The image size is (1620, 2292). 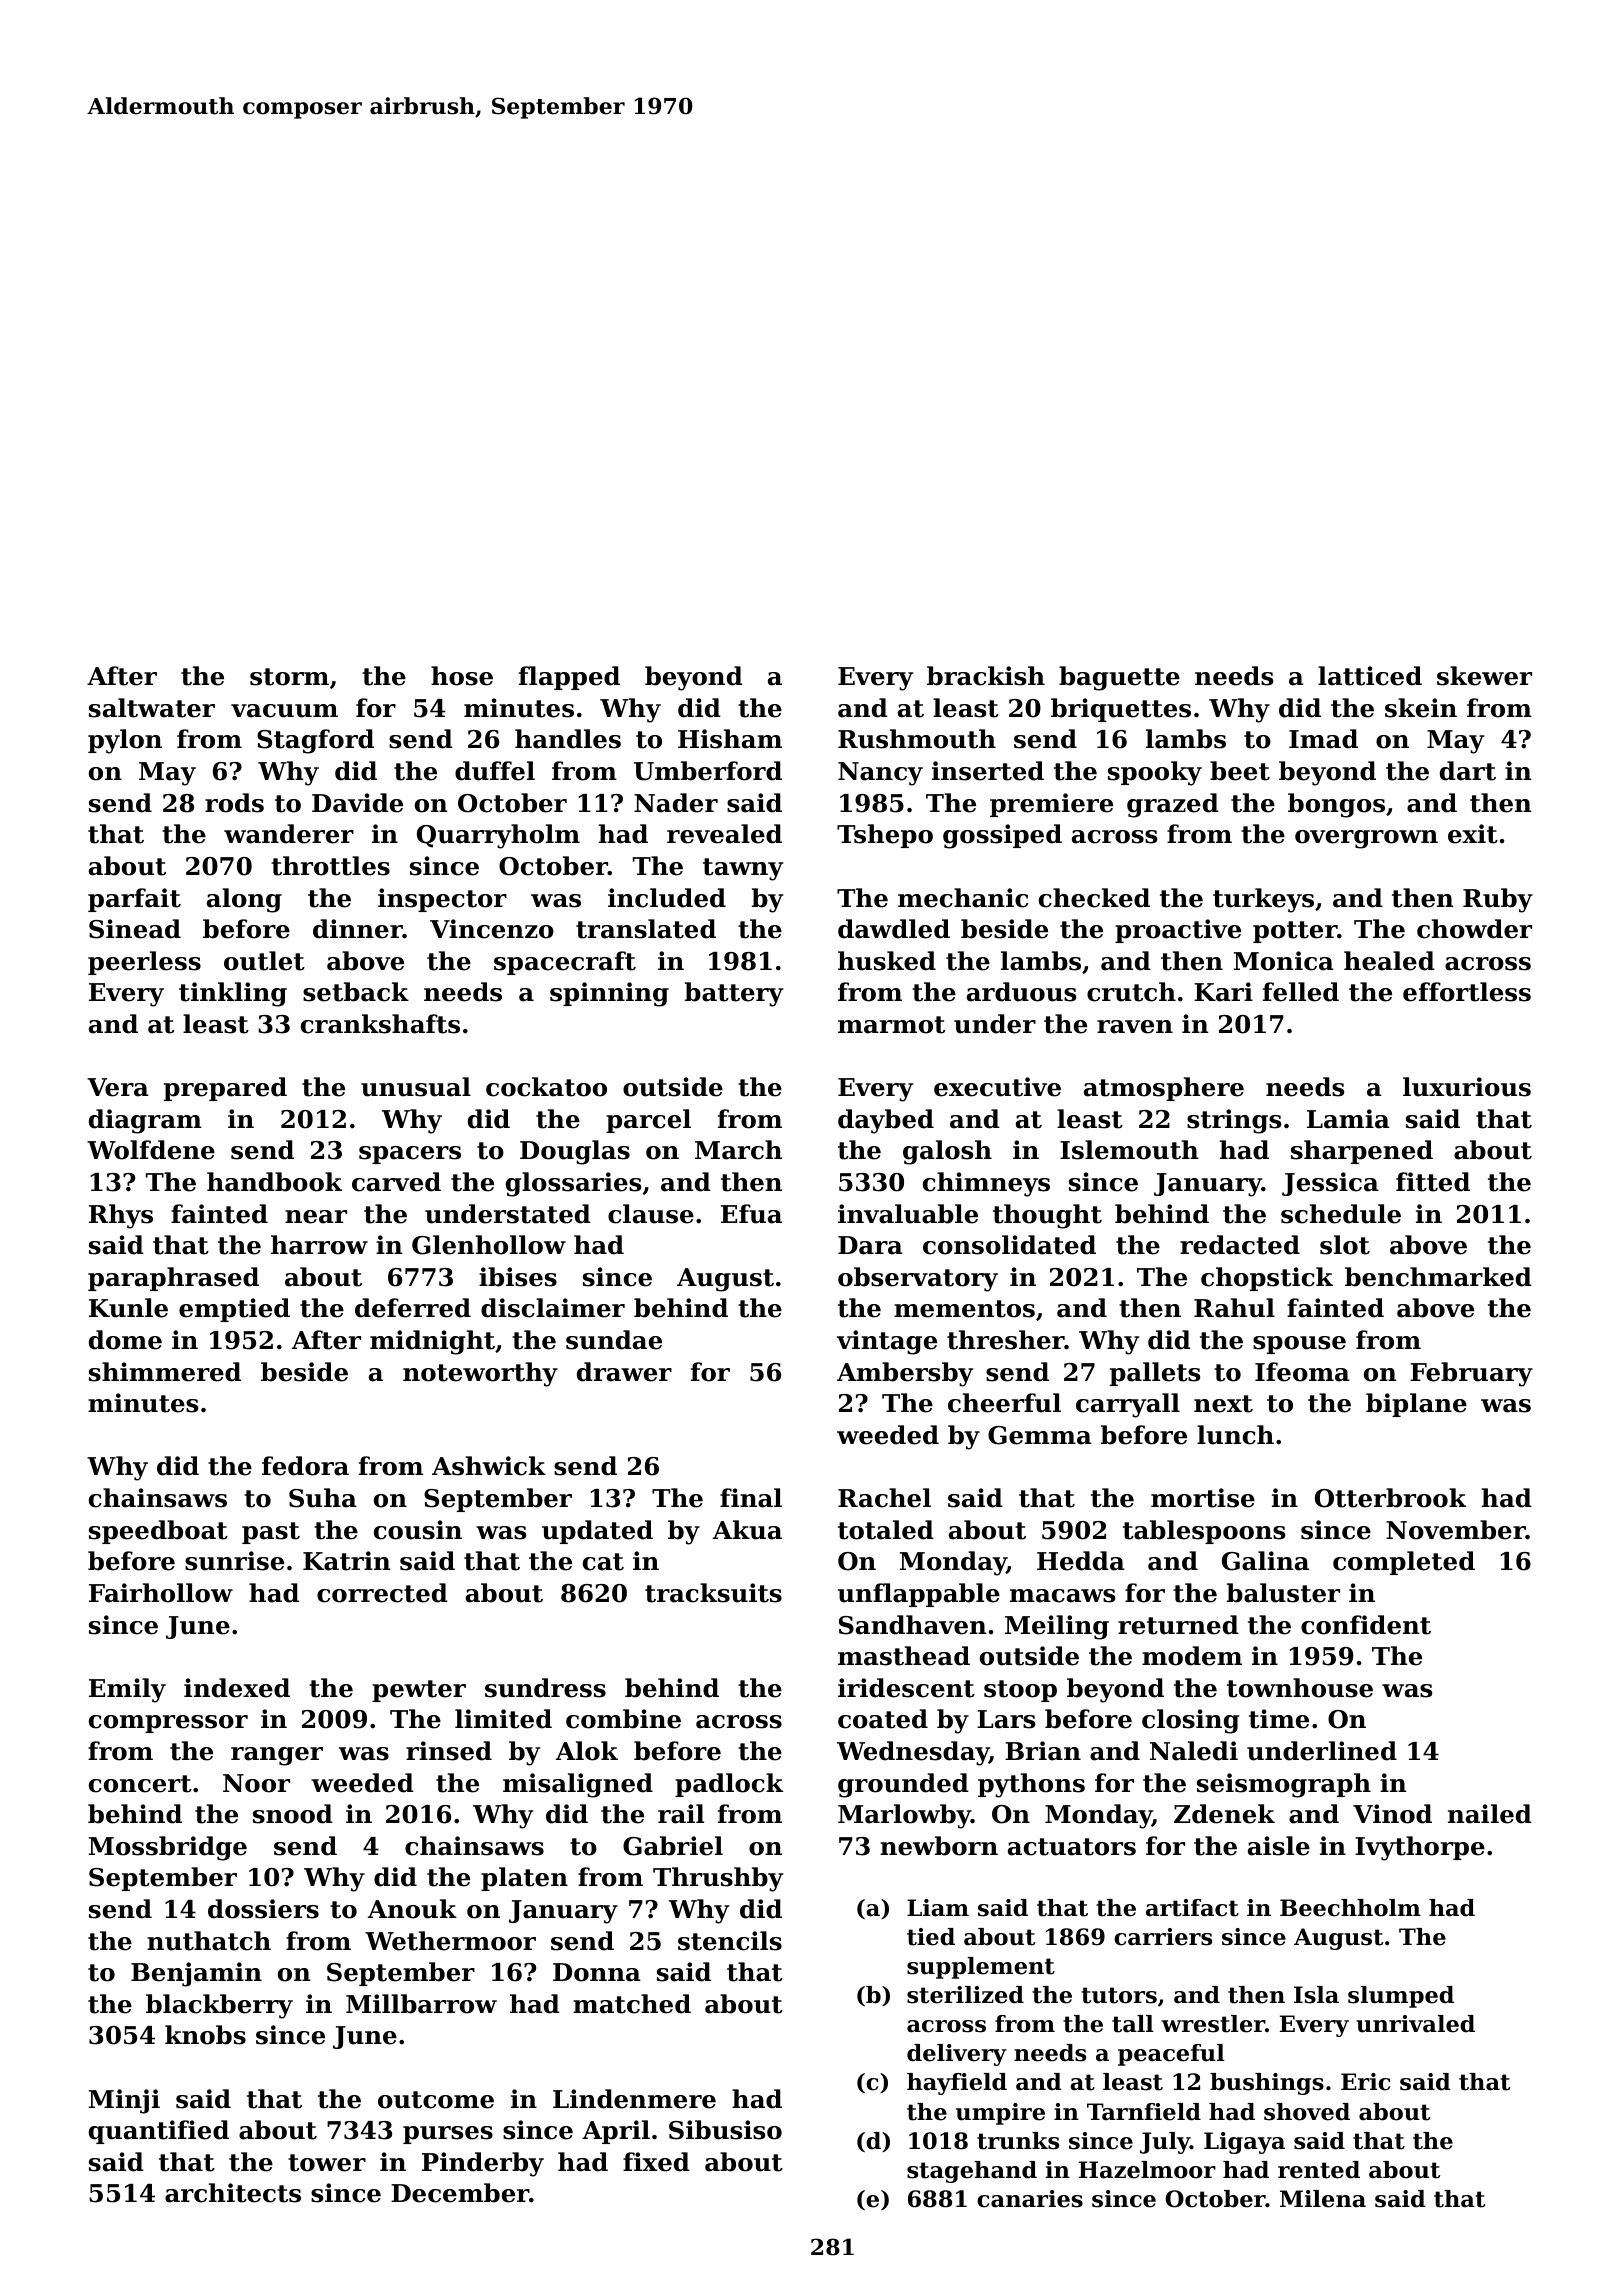 I want to click on observatory, so click(x=918, y=1279).
